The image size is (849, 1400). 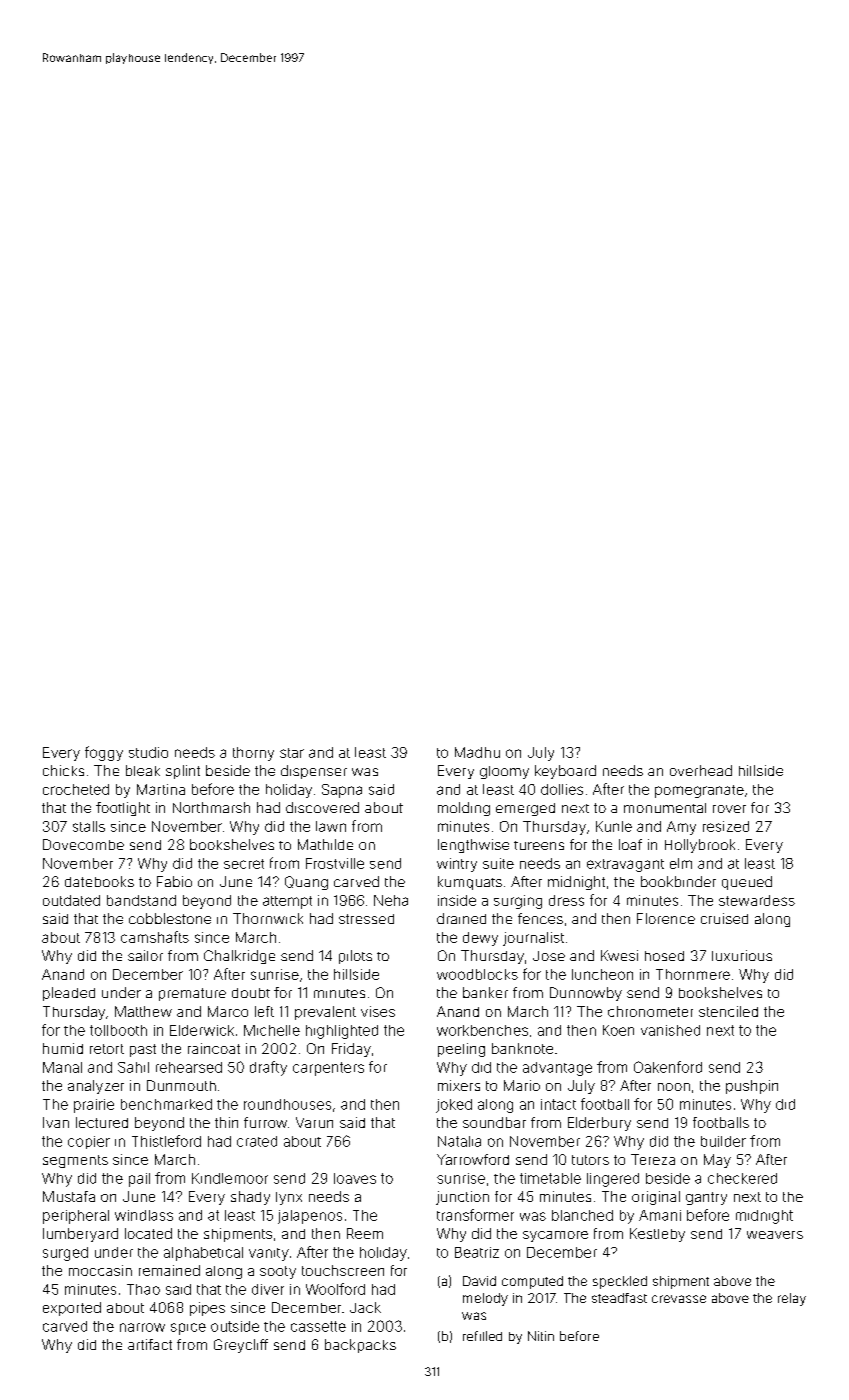 What do you see at coordinates (618, 1030) in the screenshot?
I see `Koen` at bounding box center [618, 1030].
